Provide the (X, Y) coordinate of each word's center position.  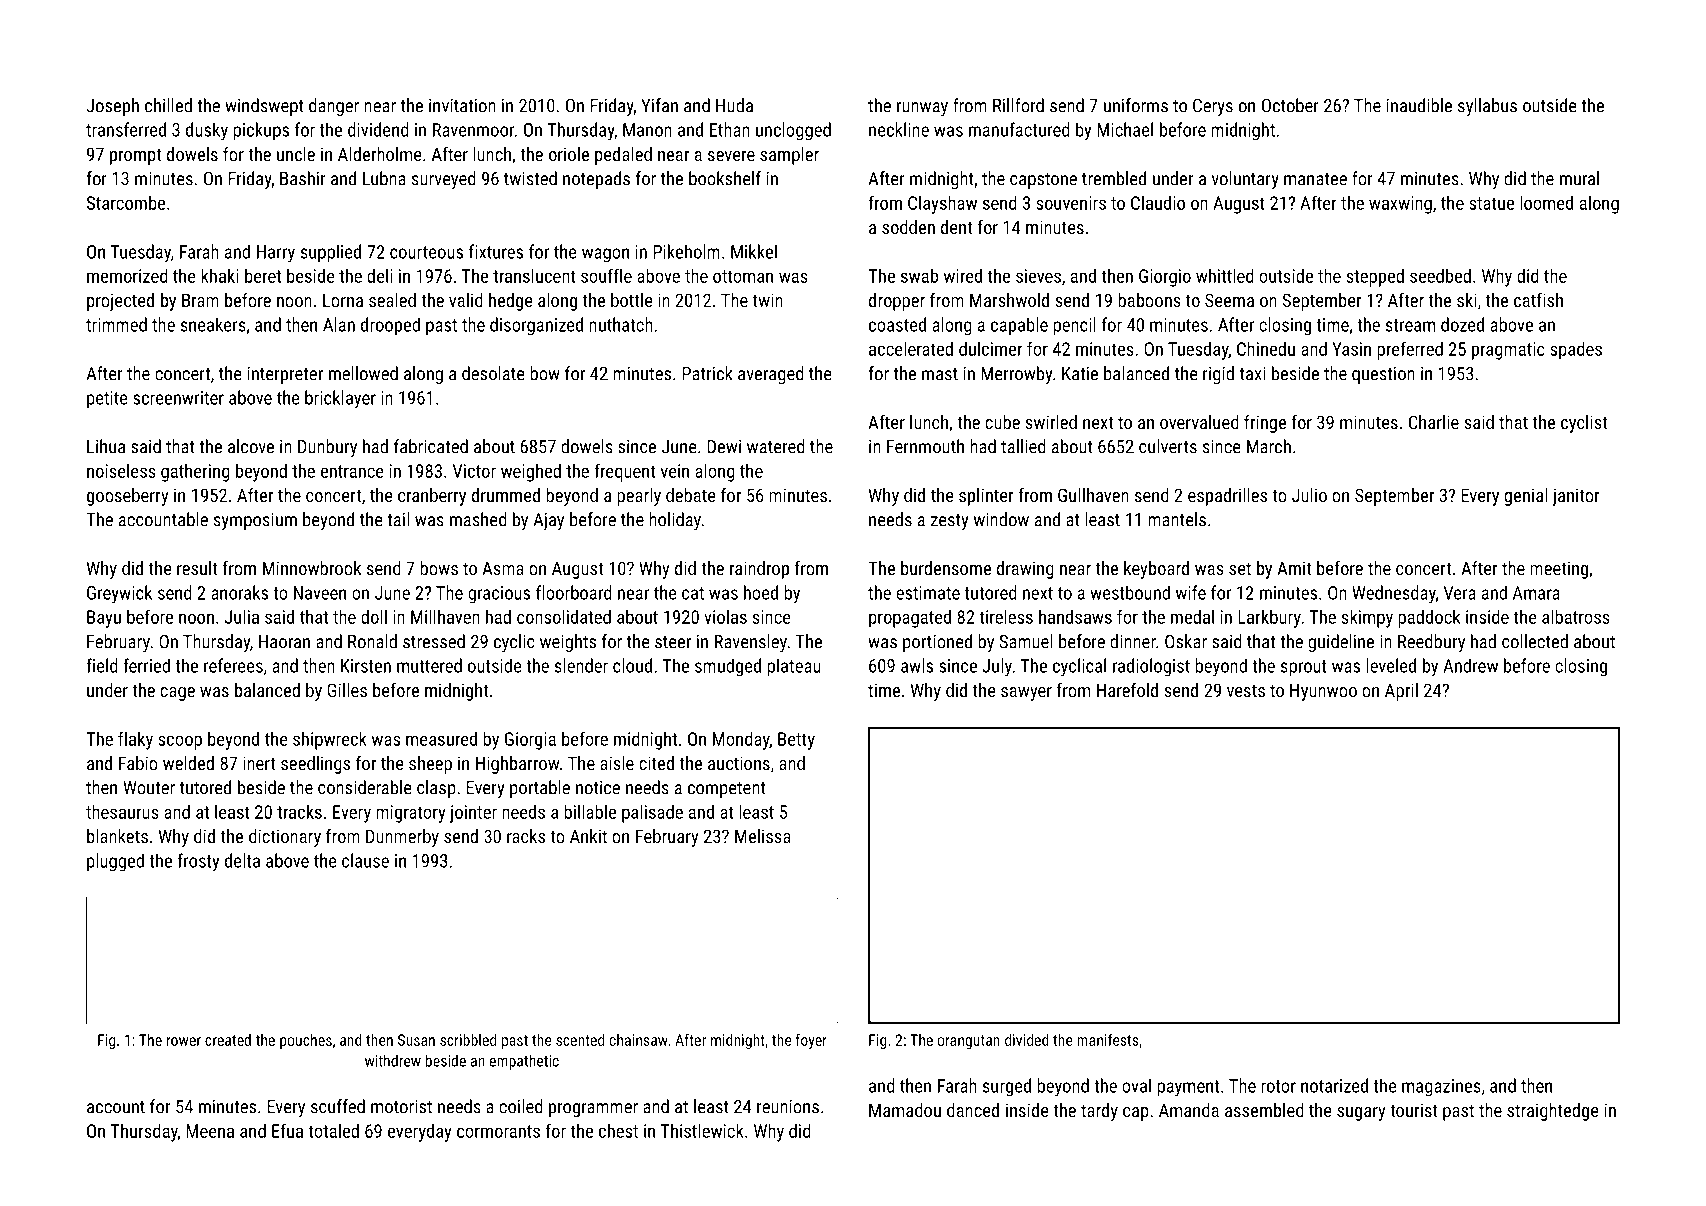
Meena (210, 1131)
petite (107, 400)
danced (973, 1110)
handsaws (1075, 616)
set (1240, 568)
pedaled (623, 156)
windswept (264, 107)
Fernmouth (925, 446)
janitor (1576, 497)
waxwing (1400, 205)
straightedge (1553, 1112)
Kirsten (366, 666)
